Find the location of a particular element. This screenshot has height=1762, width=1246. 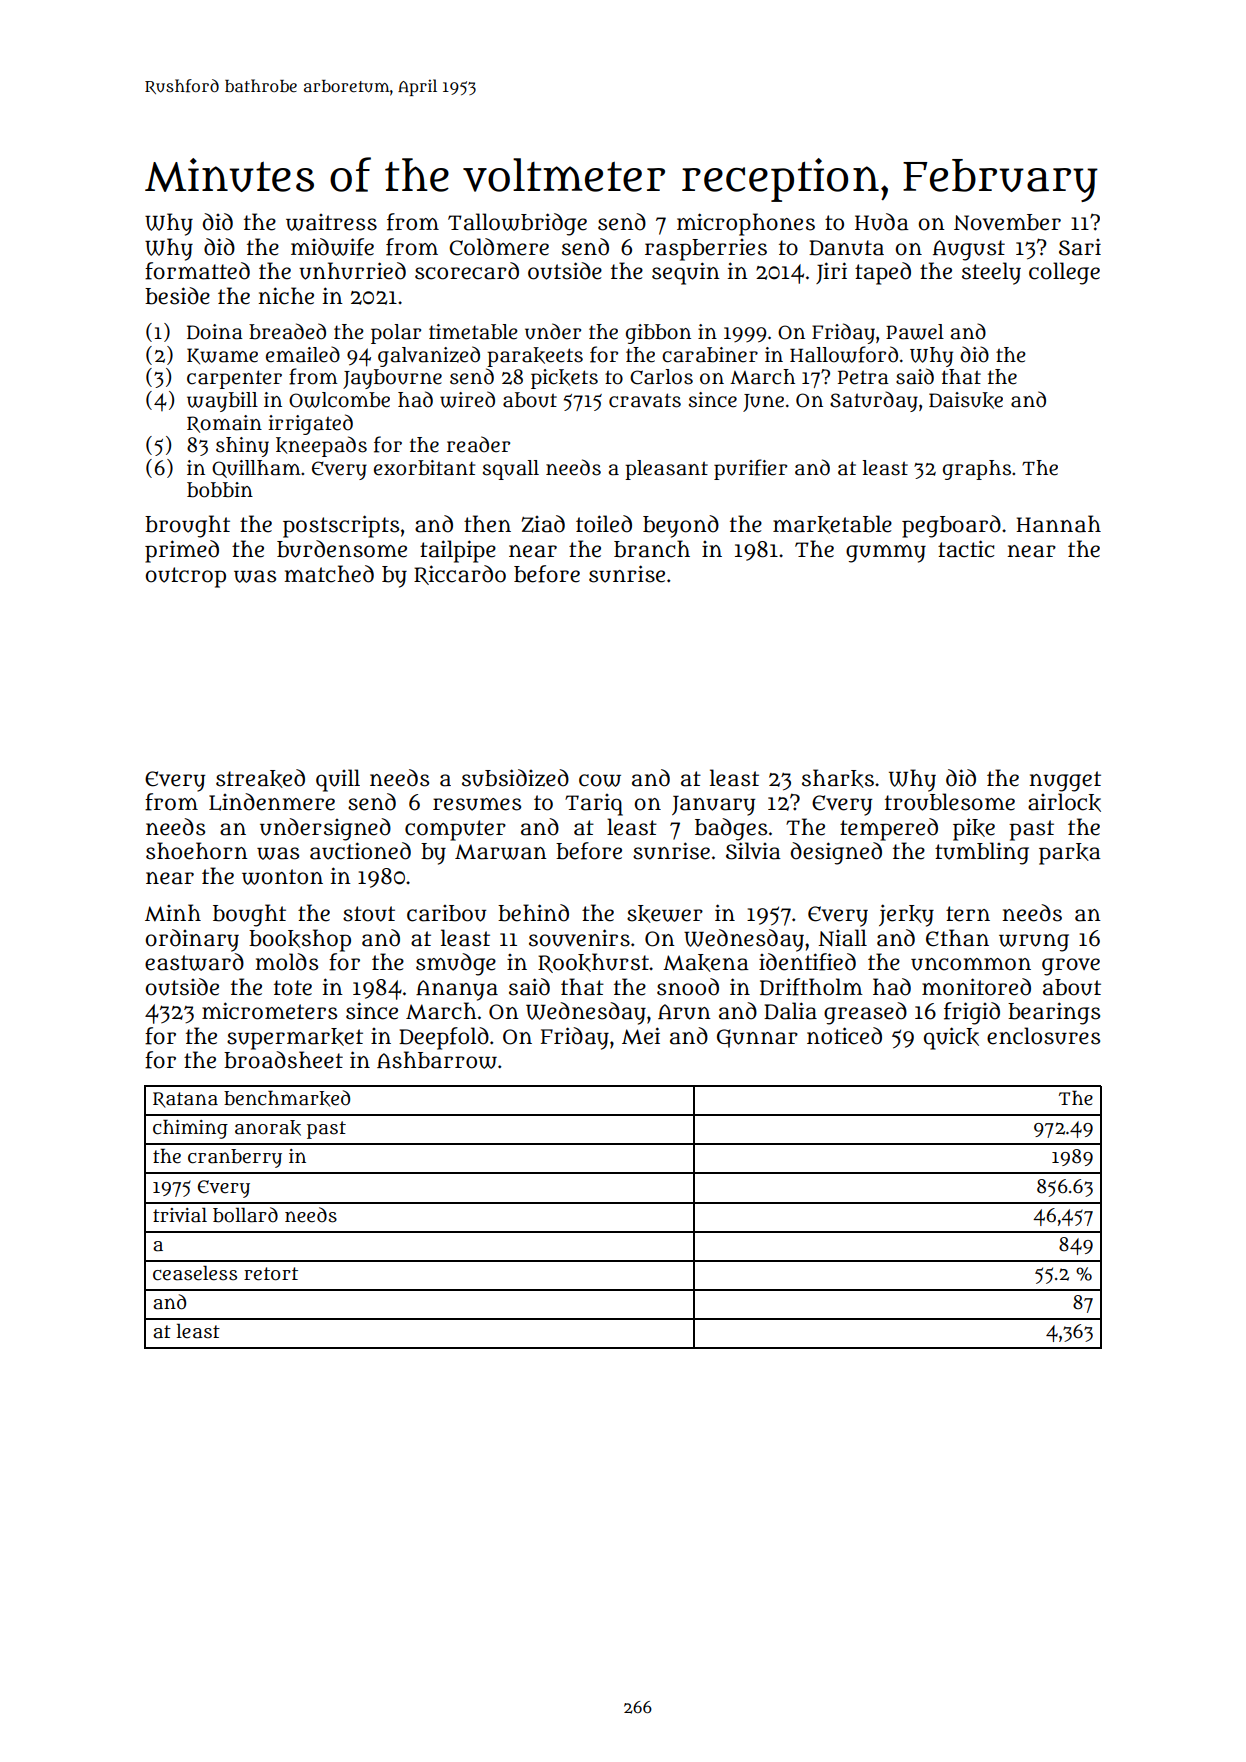

streaked is located at coordinates (260, 778).
